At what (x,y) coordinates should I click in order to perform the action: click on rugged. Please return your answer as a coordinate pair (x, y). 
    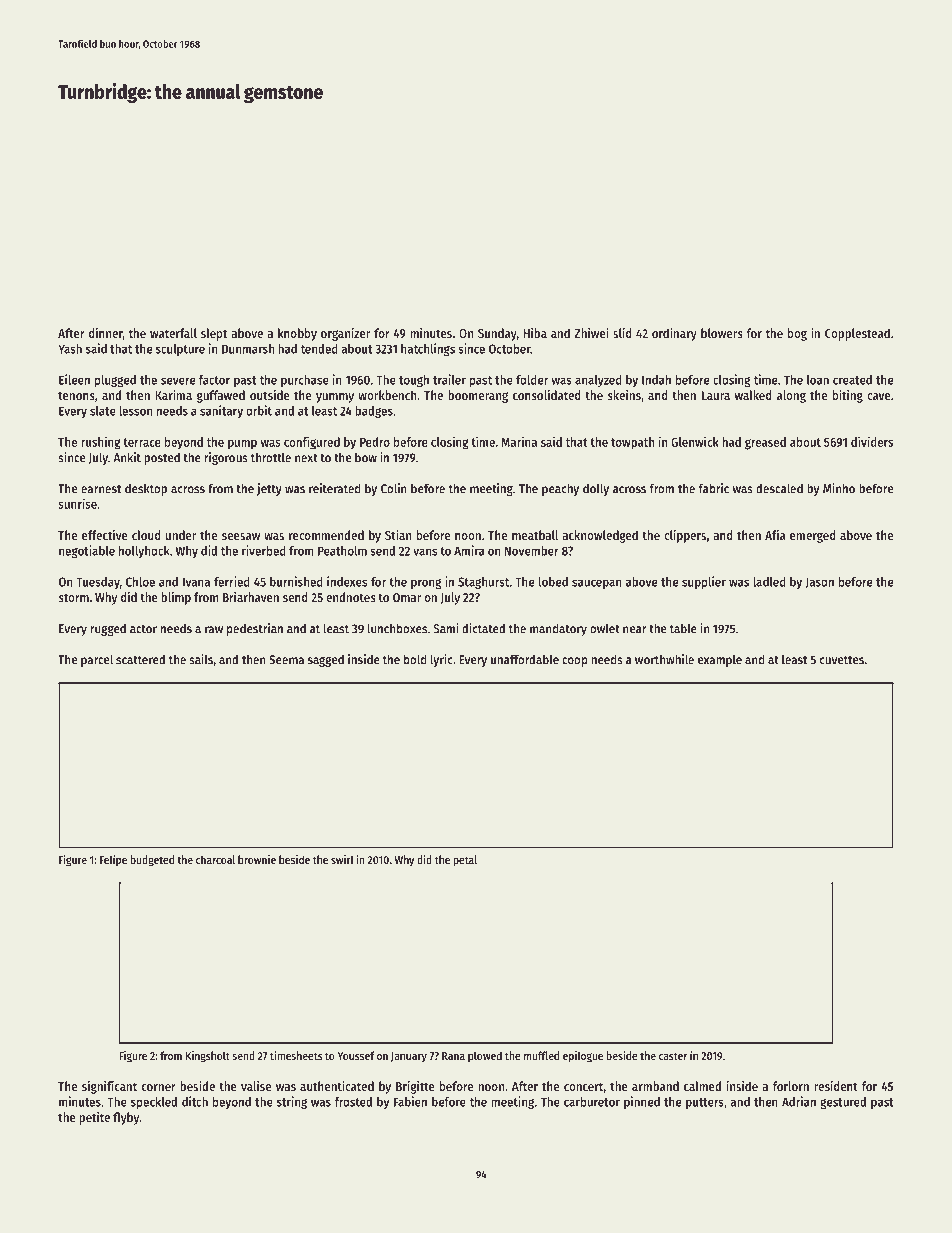
    Looking at the image, I should click on (108, 629).
